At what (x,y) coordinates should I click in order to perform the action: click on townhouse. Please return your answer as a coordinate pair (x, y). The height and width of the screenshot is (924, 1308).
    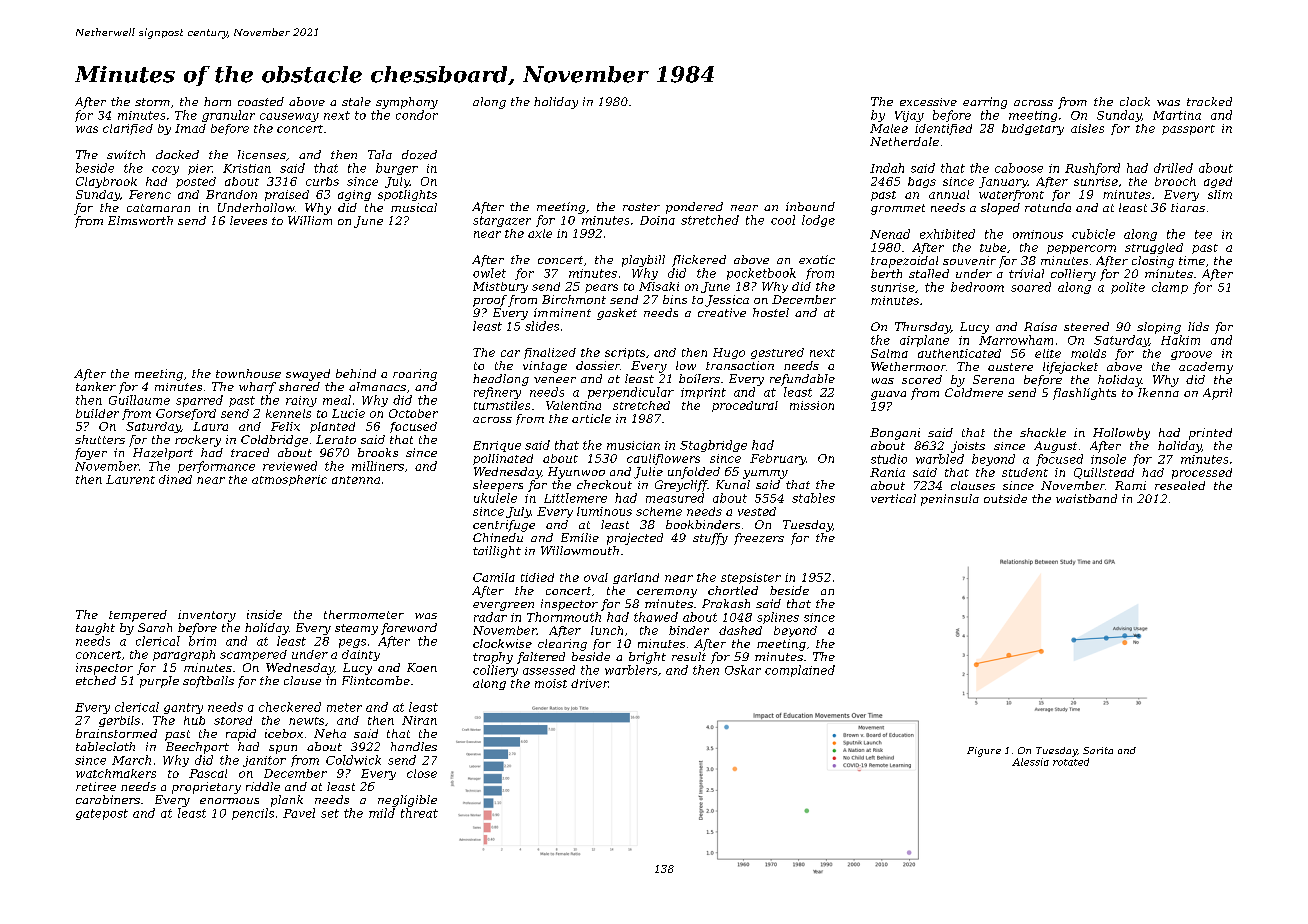
    Looking at the image, I should click on (248, 373).
